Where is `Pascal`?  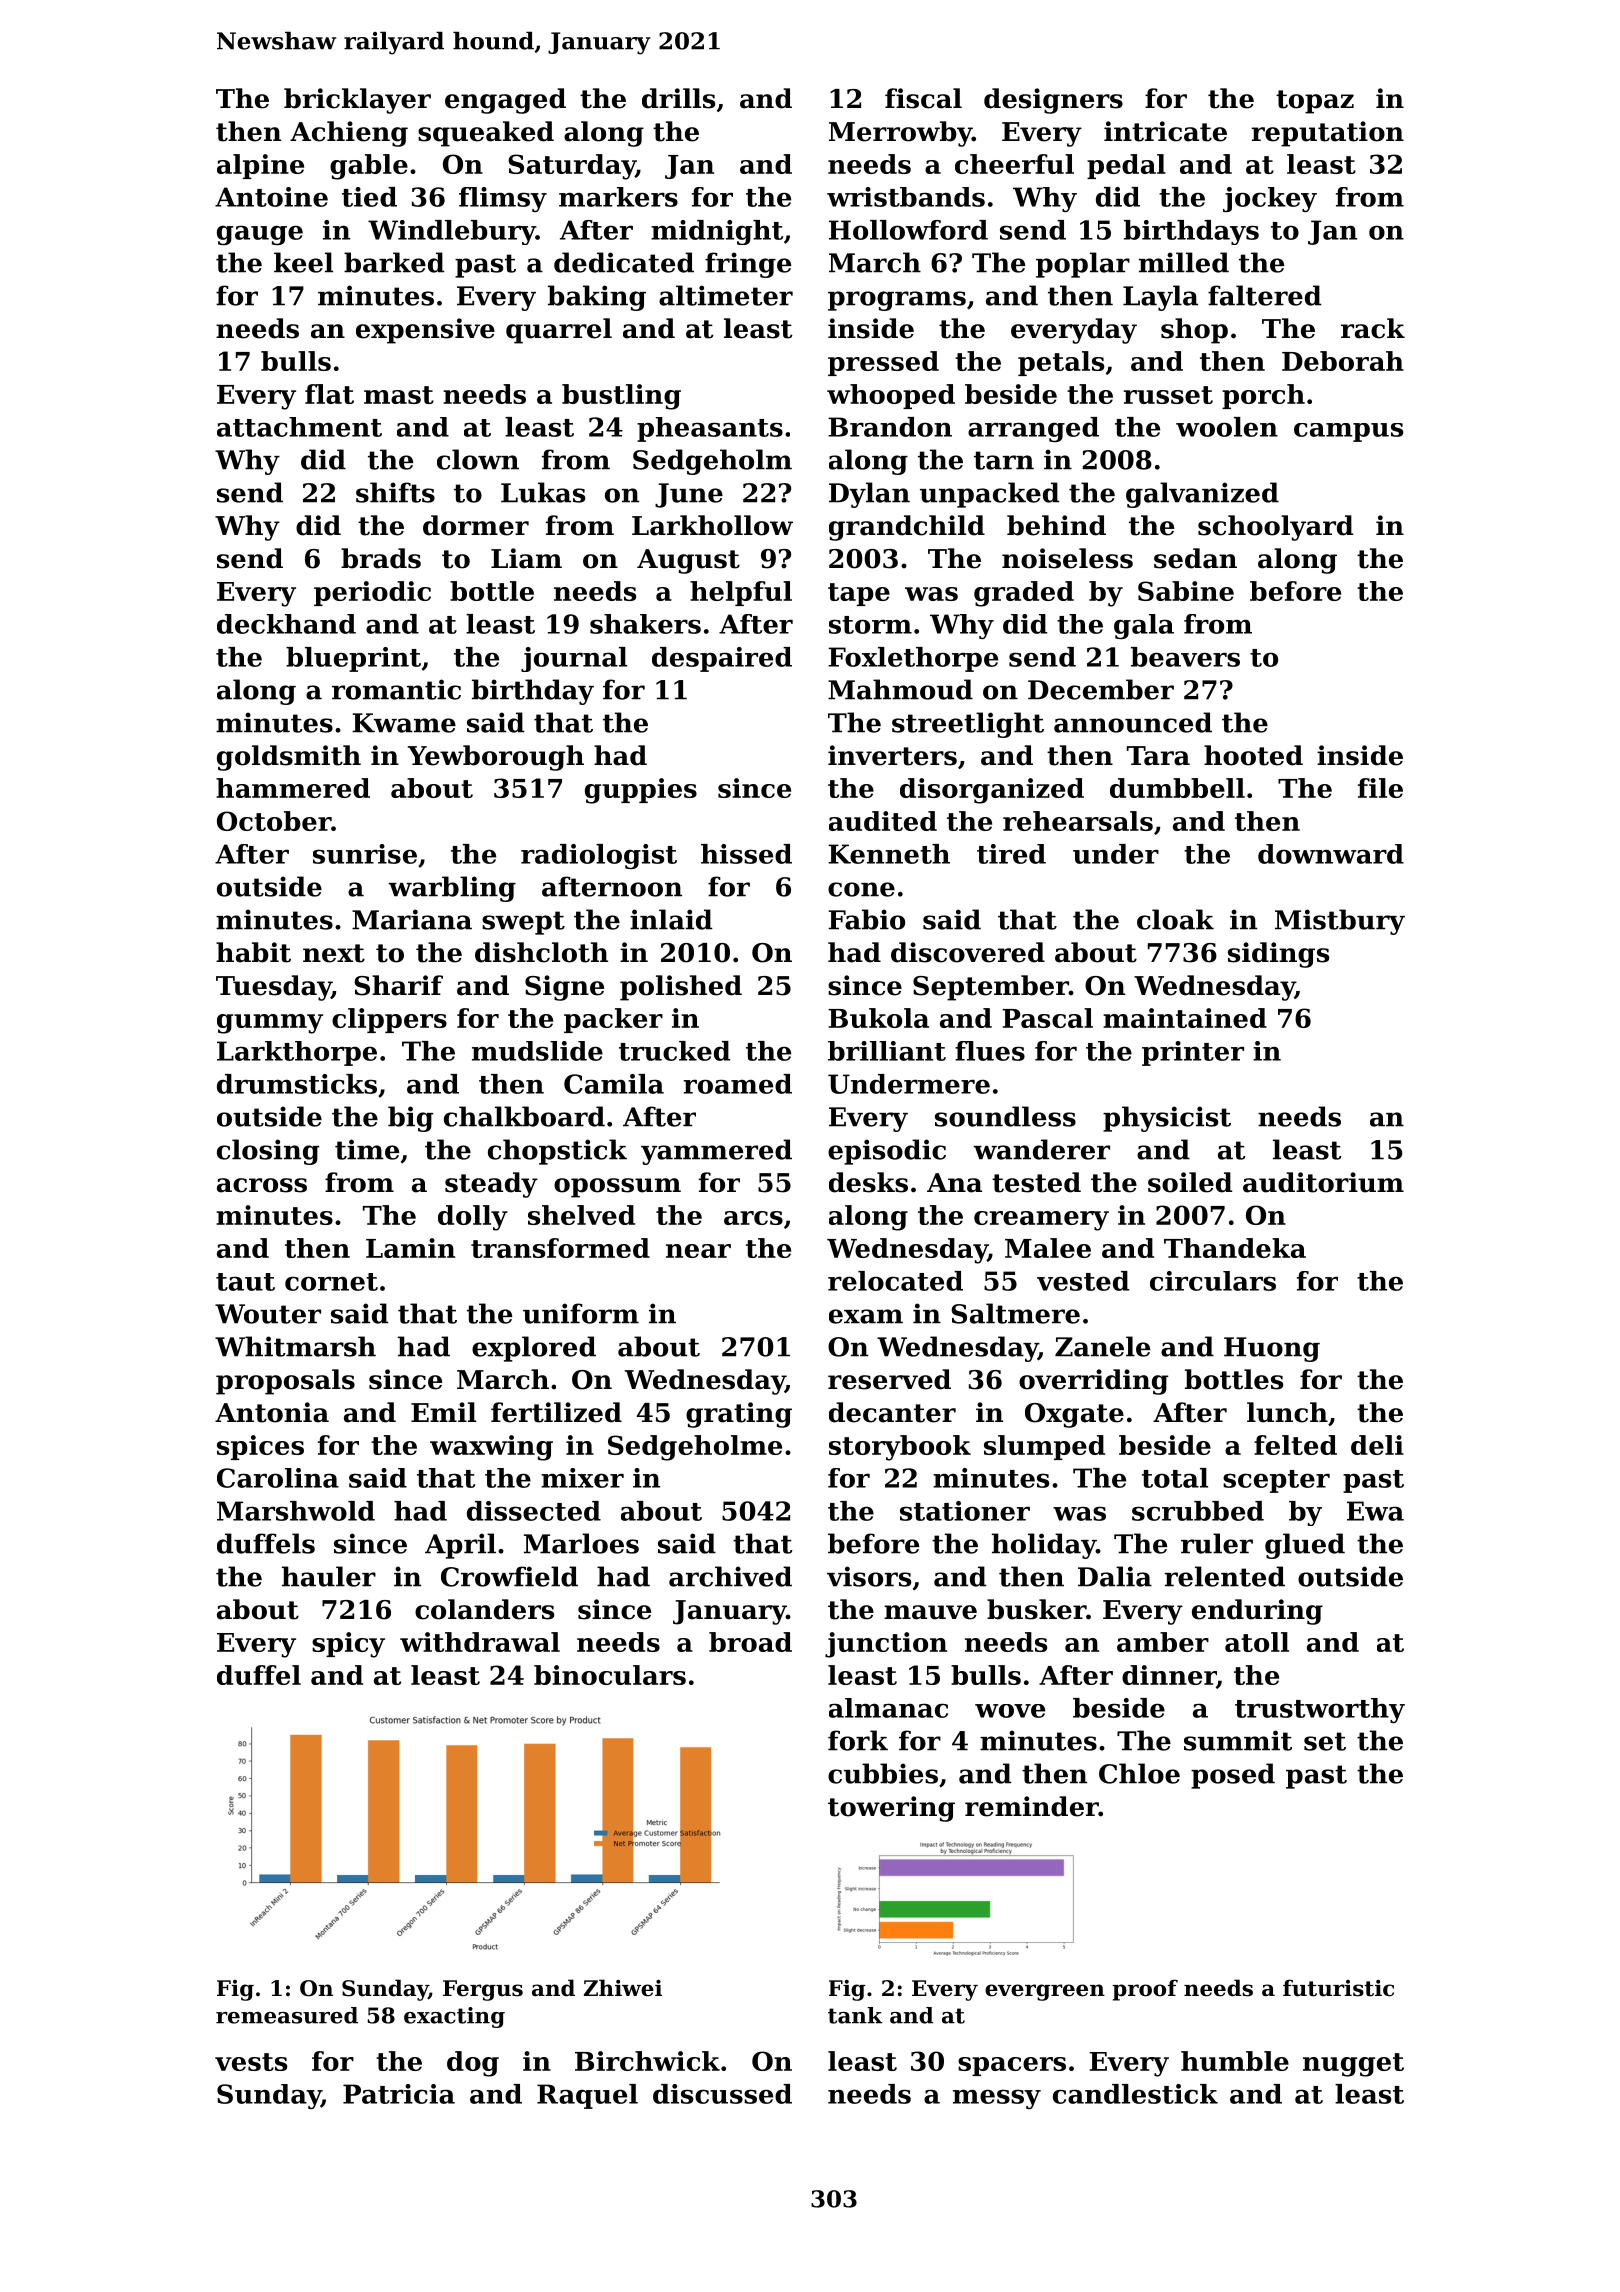 Pascal is located at coordinates (1047, 1018).
